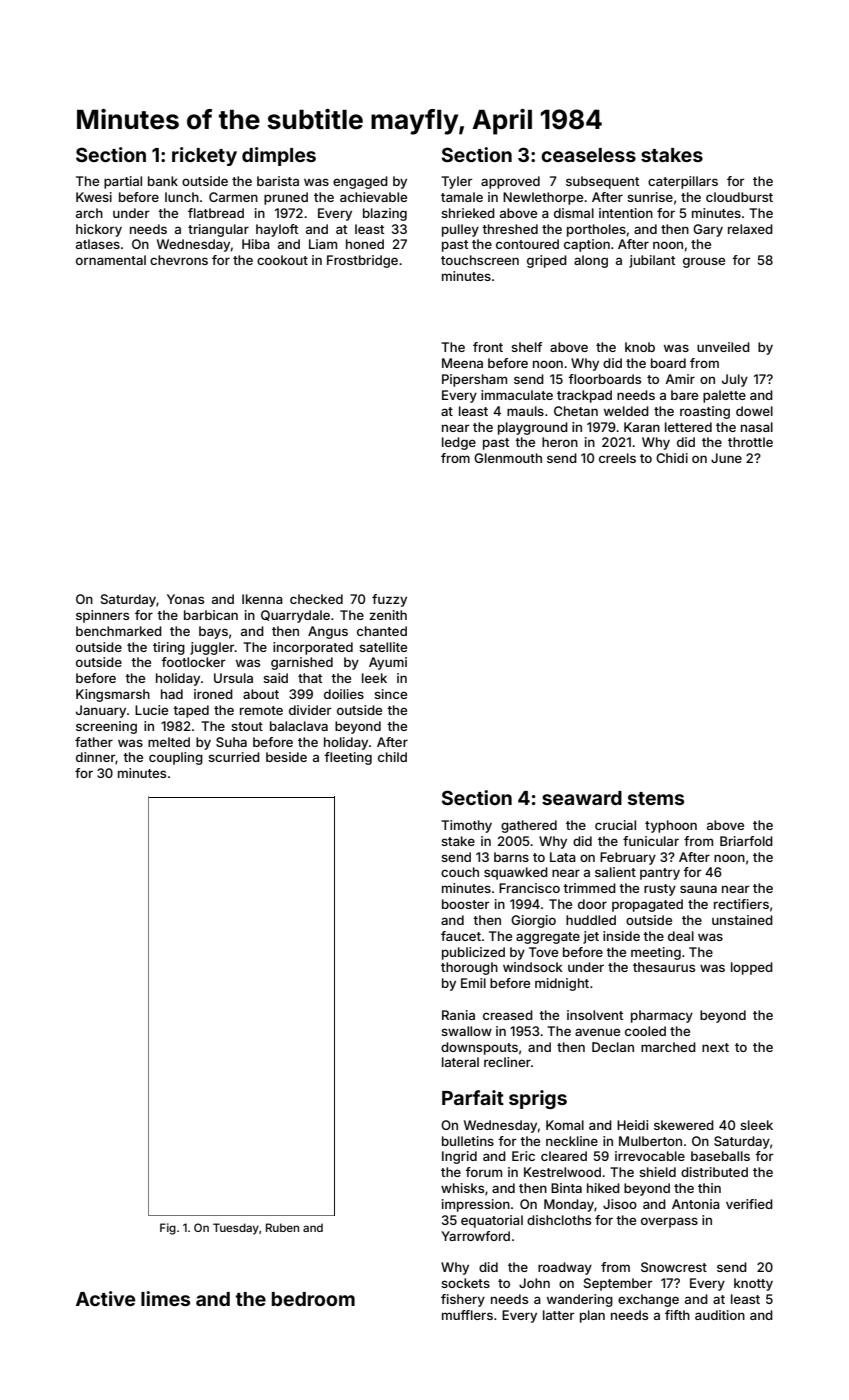  I want to click on mufflers, so click(467, 1315).
